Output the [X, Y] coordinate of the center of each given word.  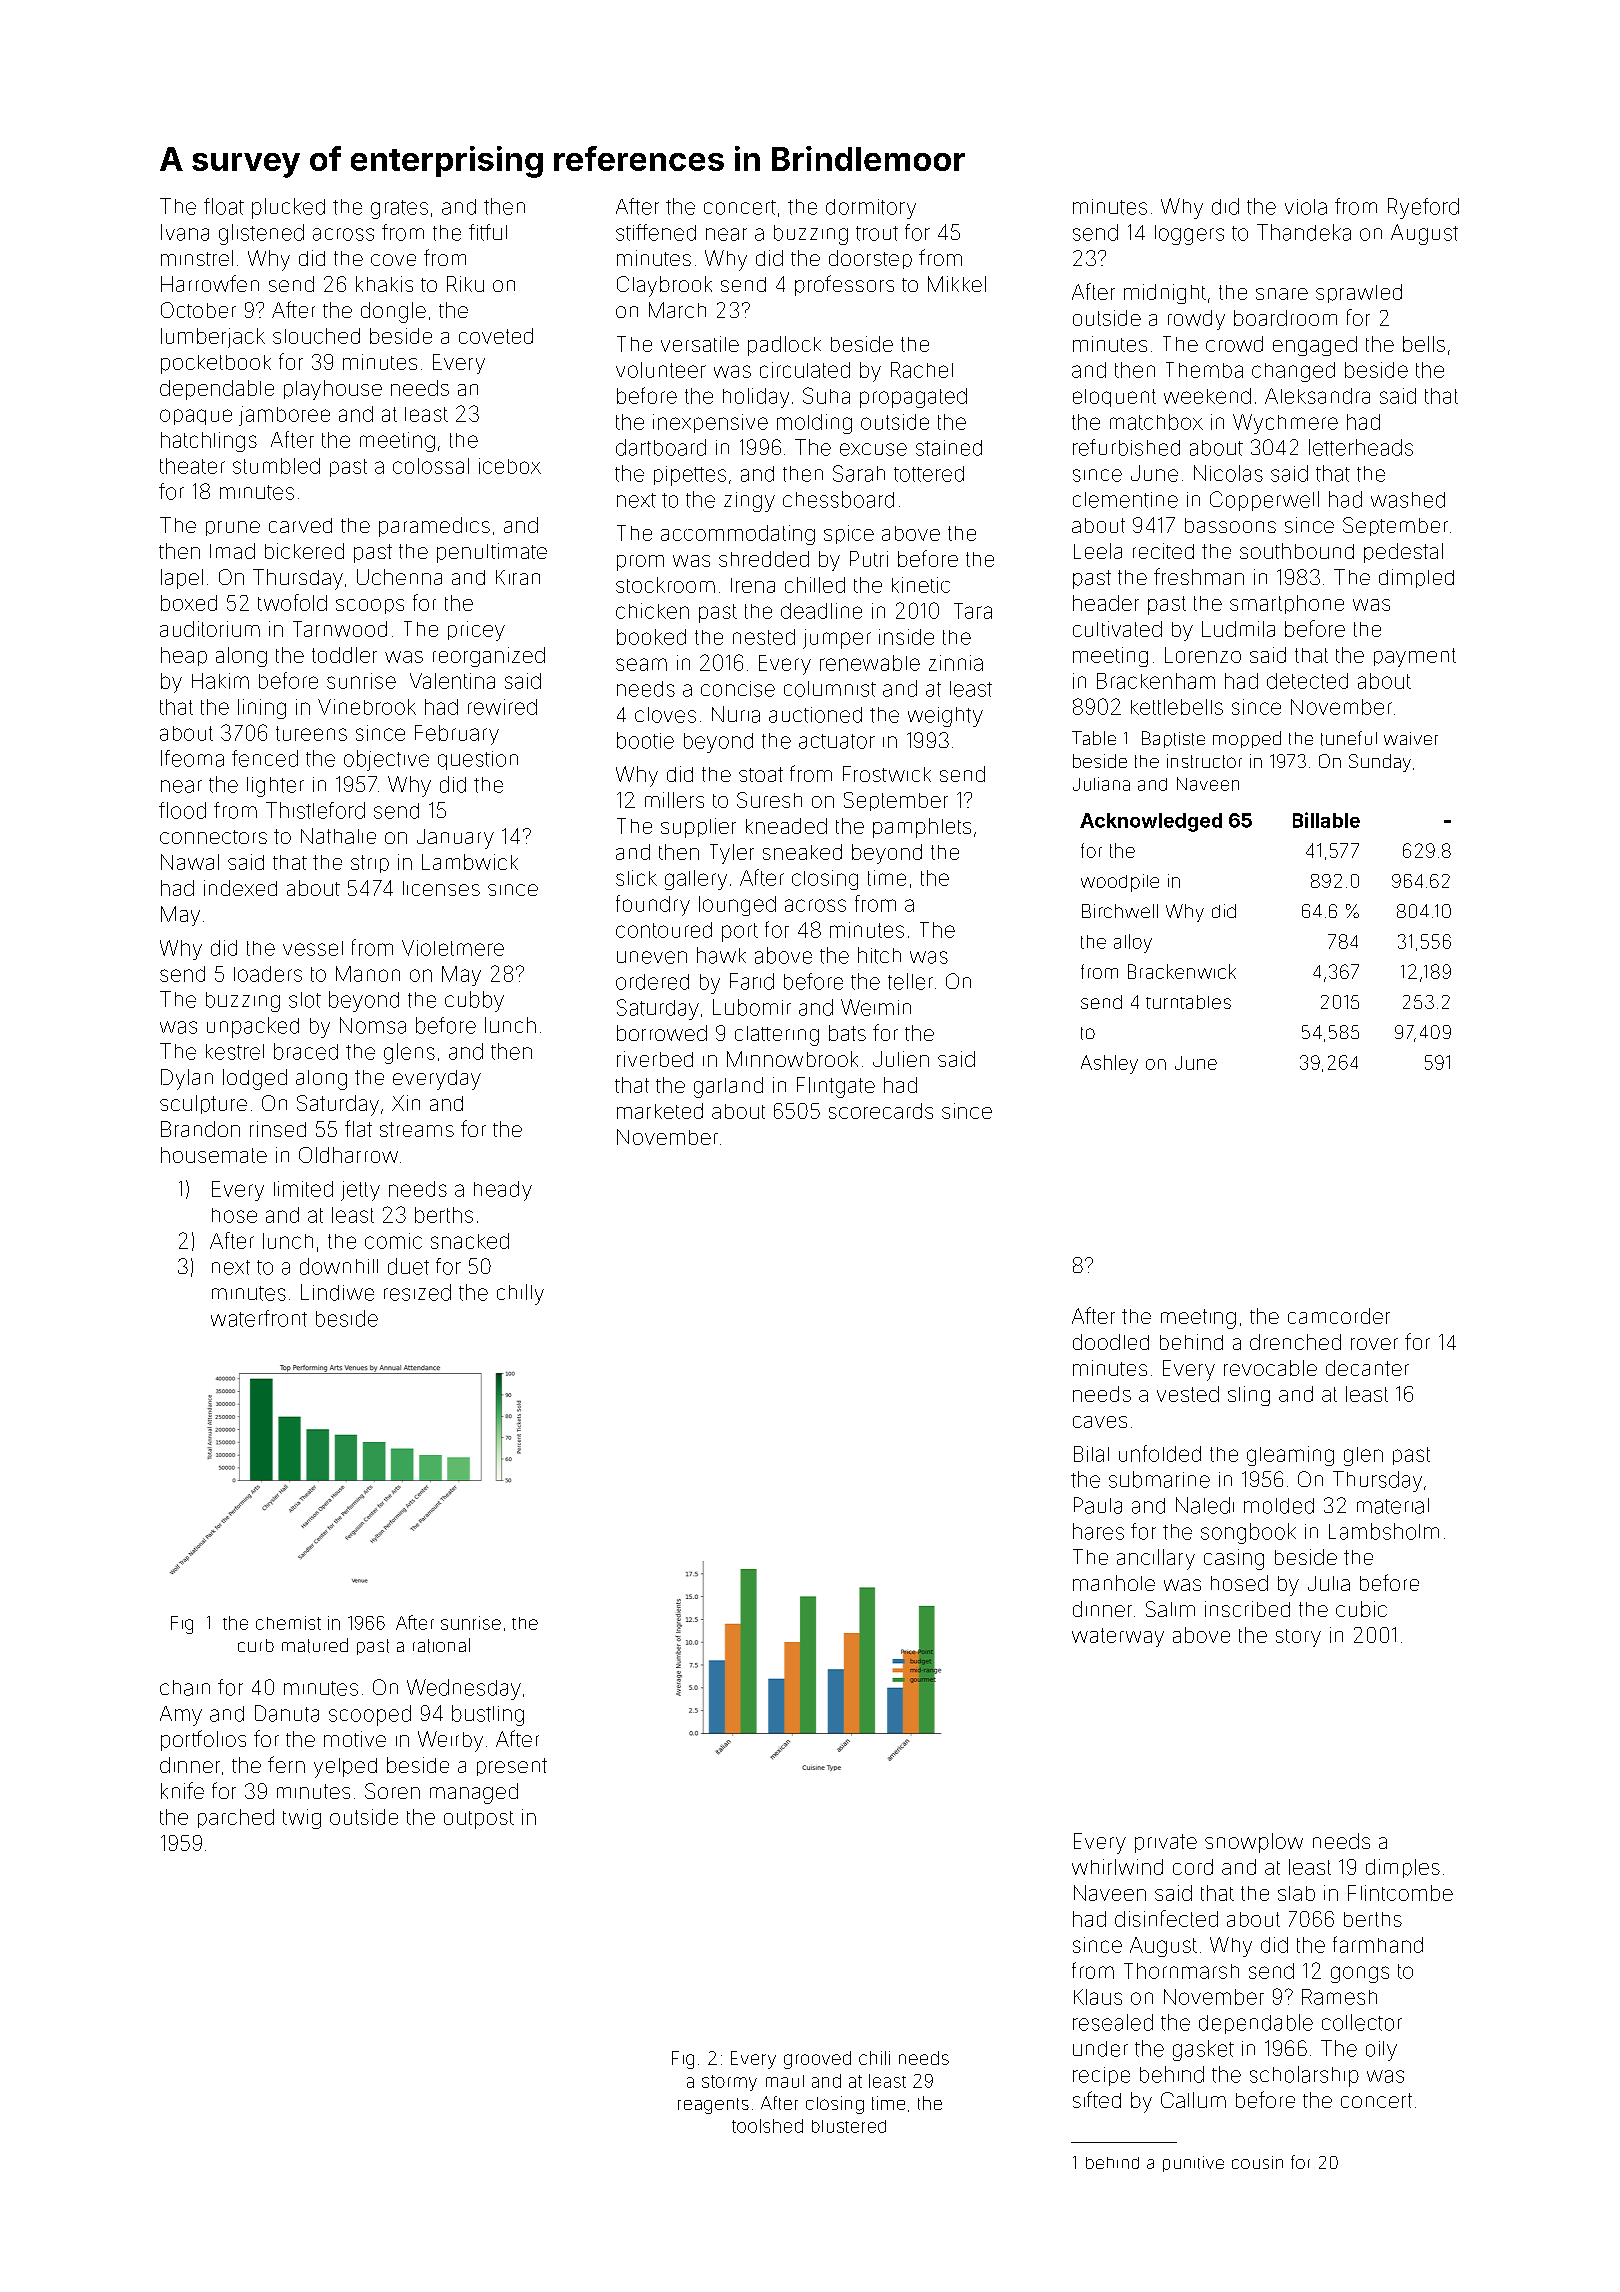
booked [651, 637]
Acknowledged [1151, 822]
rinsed [278, 1129]
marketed [660, 1111]
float [224, 206]
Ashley [1109, 1064]
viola [1306, 207]
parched [236, 1818]
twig [302, 1819]
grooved [817, 2060]
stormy [729, 2083]
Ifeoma [192, 758]
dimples [1403, 1868]
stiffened [656, 232]
